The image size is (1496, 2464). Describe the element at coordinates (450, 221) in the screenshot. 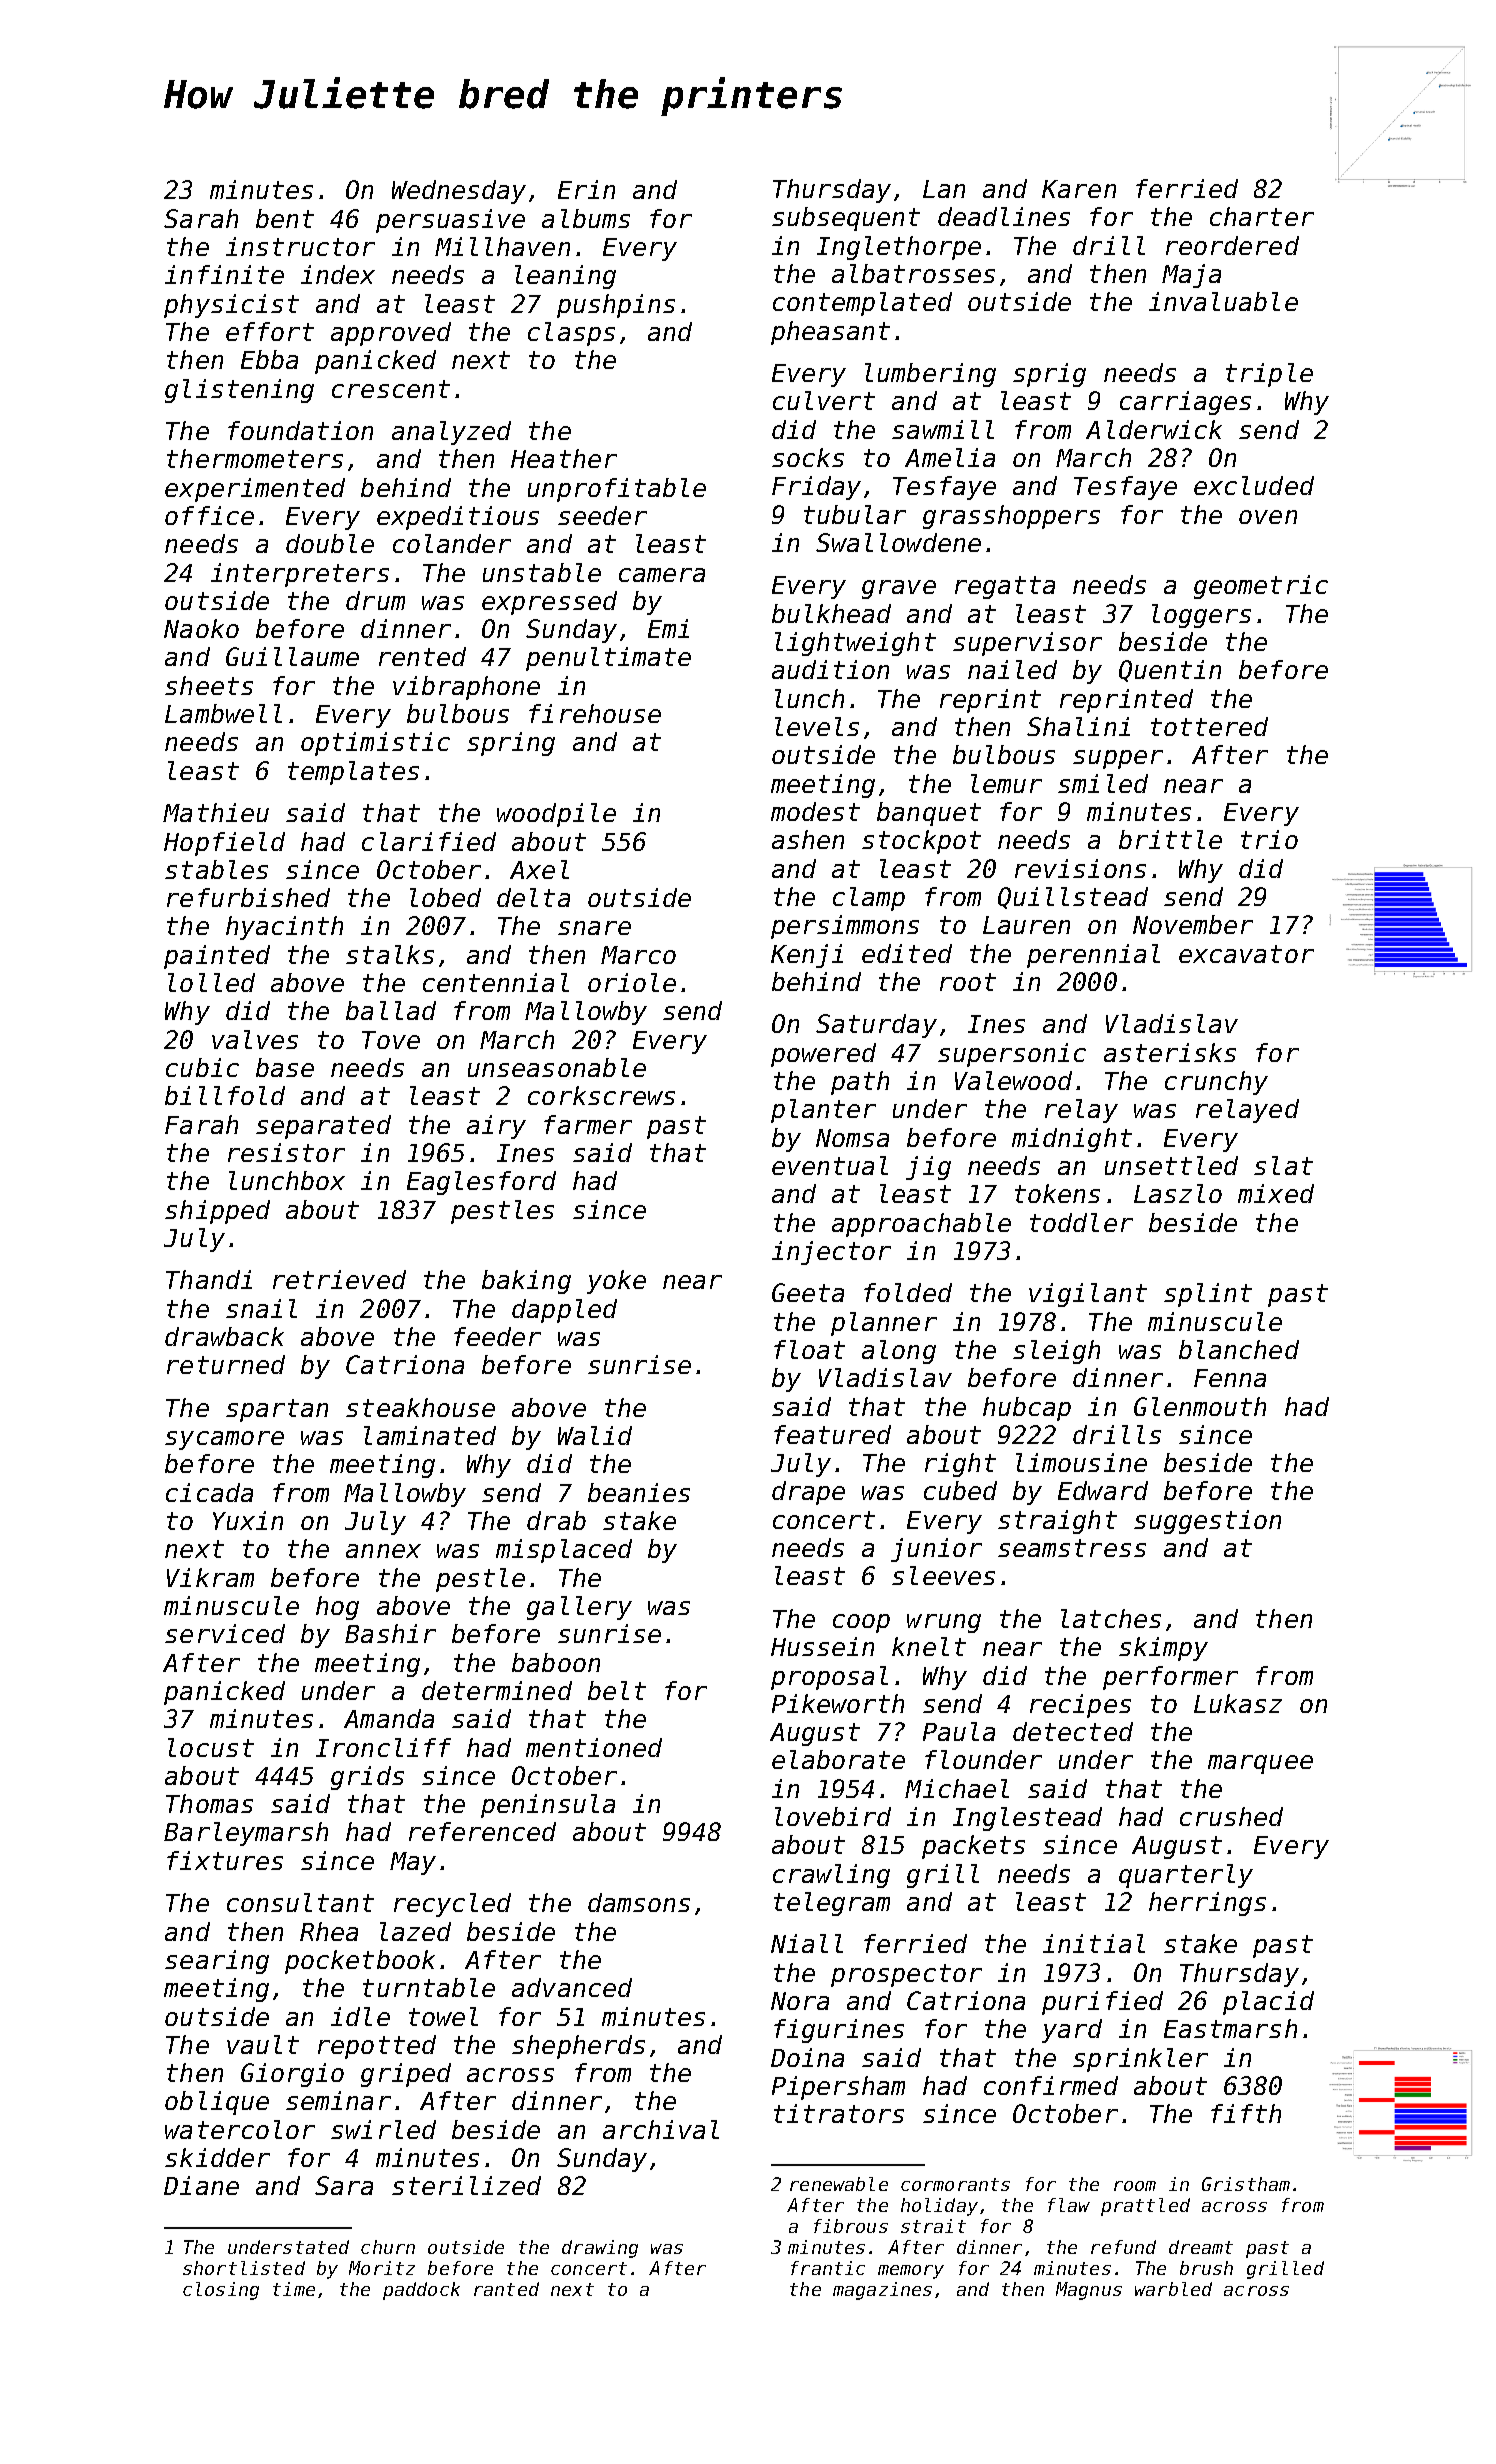

I see `persuasive` at that location.
